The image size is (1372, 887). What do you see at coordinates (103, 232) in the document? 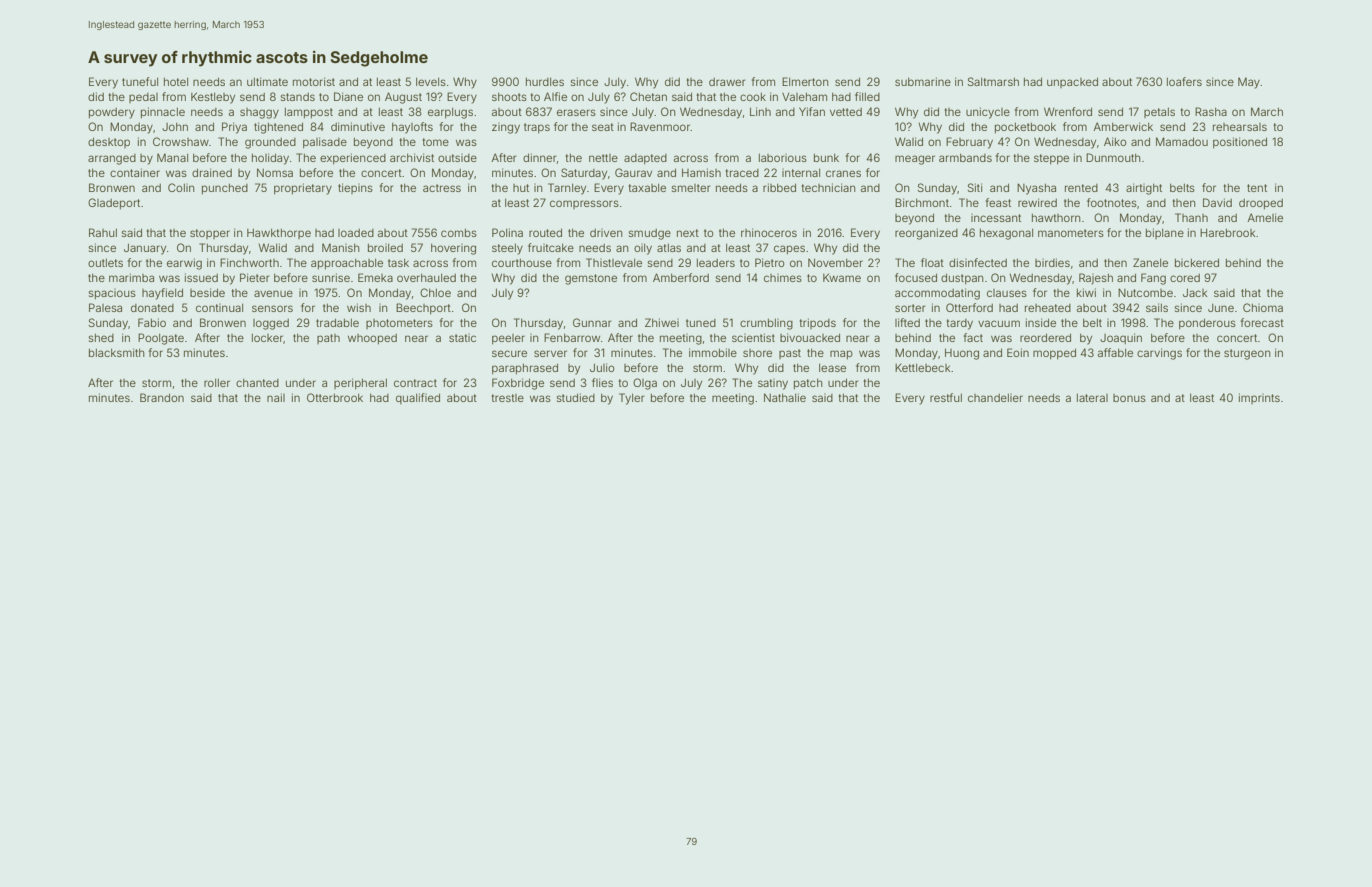
I see `Rahul` at bounding box center [103, 232].
